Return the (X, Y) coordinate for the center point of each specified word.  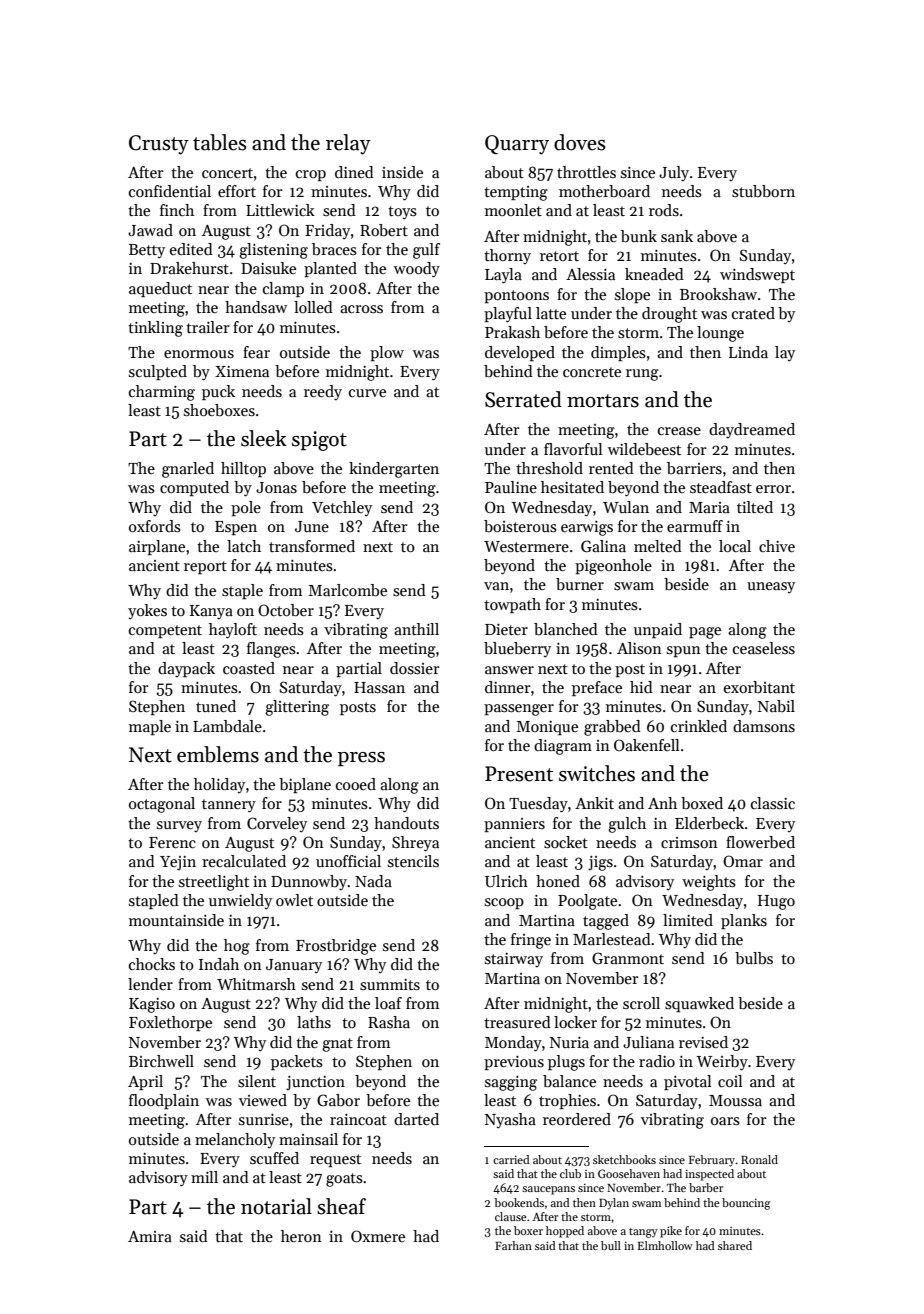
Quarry (517, 145)
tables (220, 142)
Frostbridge (336, 947)
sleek (264, 438)
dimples (618, 353)
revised (703, 1042)
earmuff (695, 526)
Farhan (513, 1245)
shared (735, 1245)
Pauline (511, 487)
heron (301, 1236)
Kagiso (152, 1005)
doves (580, 142)
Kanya (211, 612)
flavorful (573, 449)
